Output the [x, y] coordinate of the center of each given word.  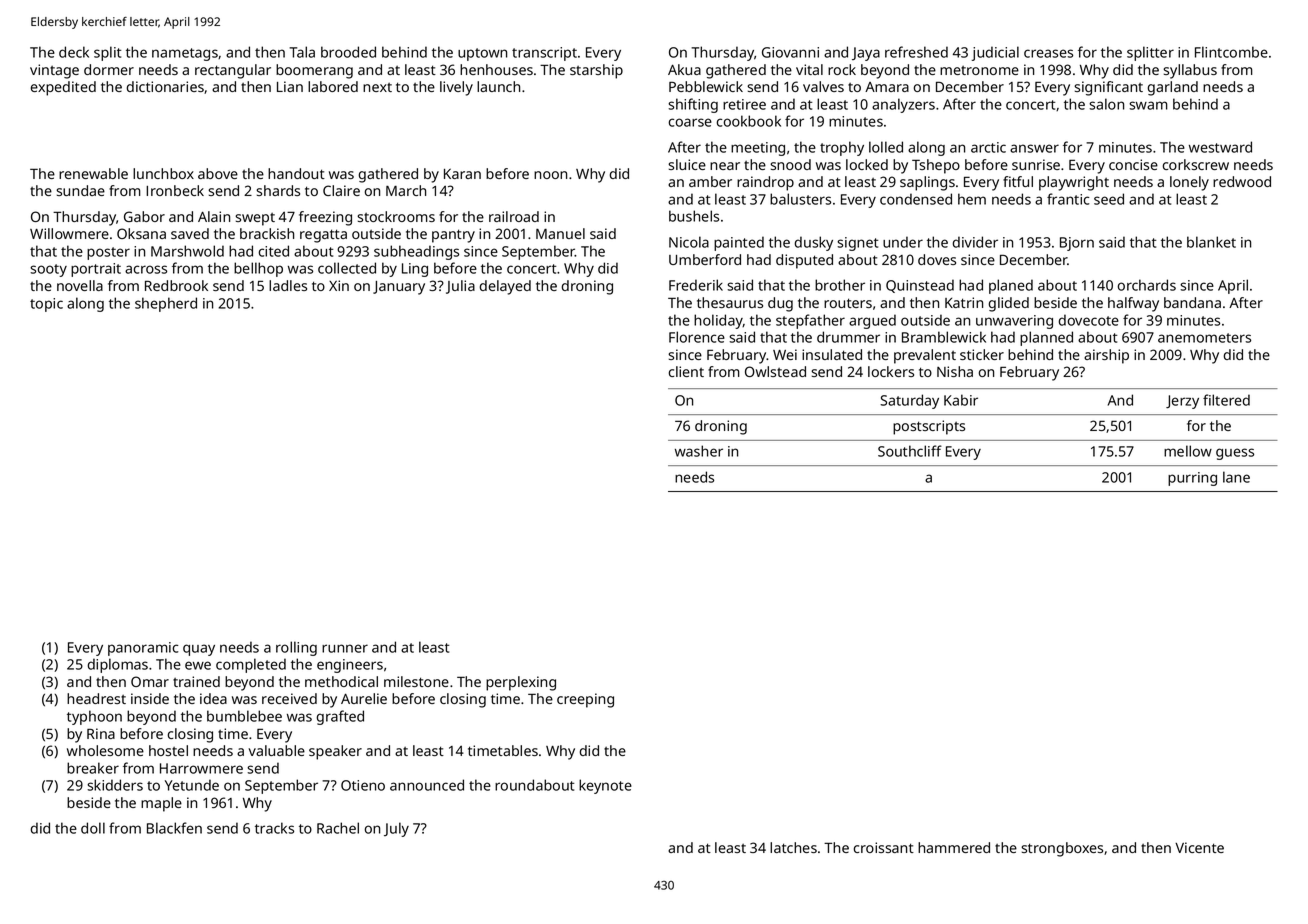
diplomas [117, 665]
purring [1192, 479]
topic [46, 305]
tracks [274, 828]
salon [1106, 104]
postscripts [929, 427]
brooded [348, 52]
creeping [585, 700]
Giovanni [790, 52]
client [686, 371]
